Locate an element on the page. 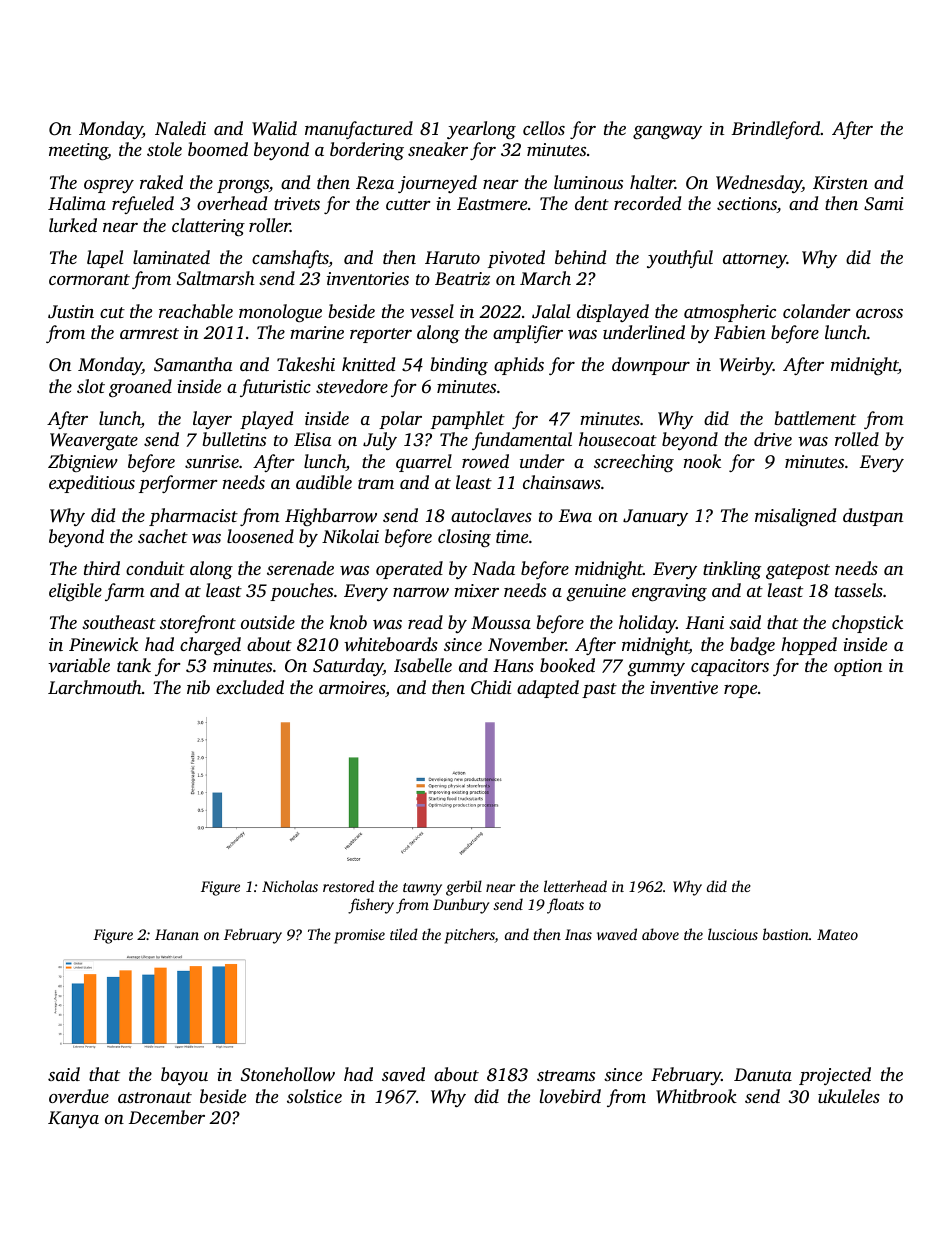 This image has width=952, height=1233. Ewa is located at coordinates (575, 515).
